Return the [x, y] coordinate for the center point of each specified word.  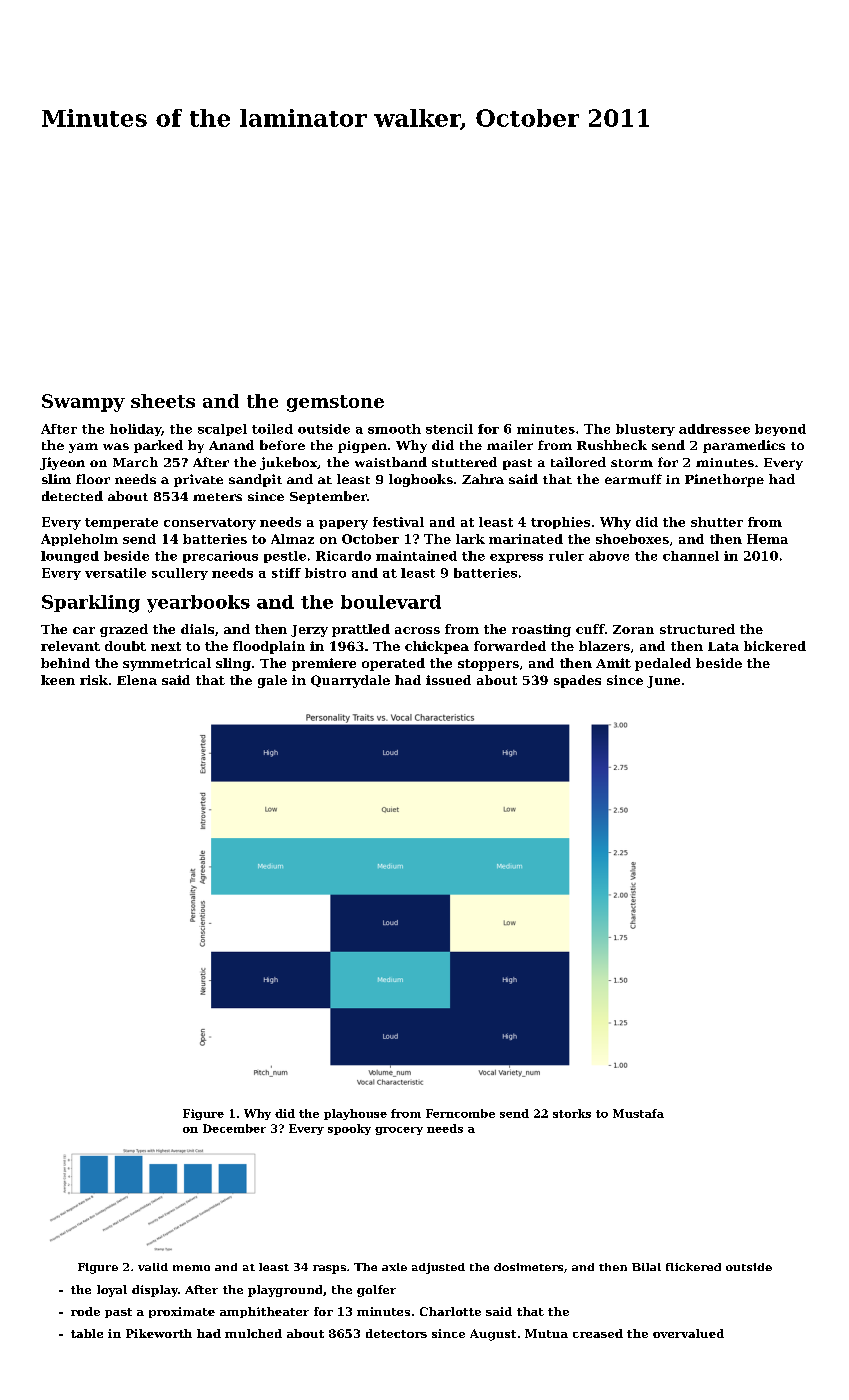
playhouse [355, 1114]
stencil [449, 429]
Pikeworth [159, 1333]
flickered [693, 1267]
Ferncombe [460, 1113]
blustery [645, 430]
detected [72, 496]
